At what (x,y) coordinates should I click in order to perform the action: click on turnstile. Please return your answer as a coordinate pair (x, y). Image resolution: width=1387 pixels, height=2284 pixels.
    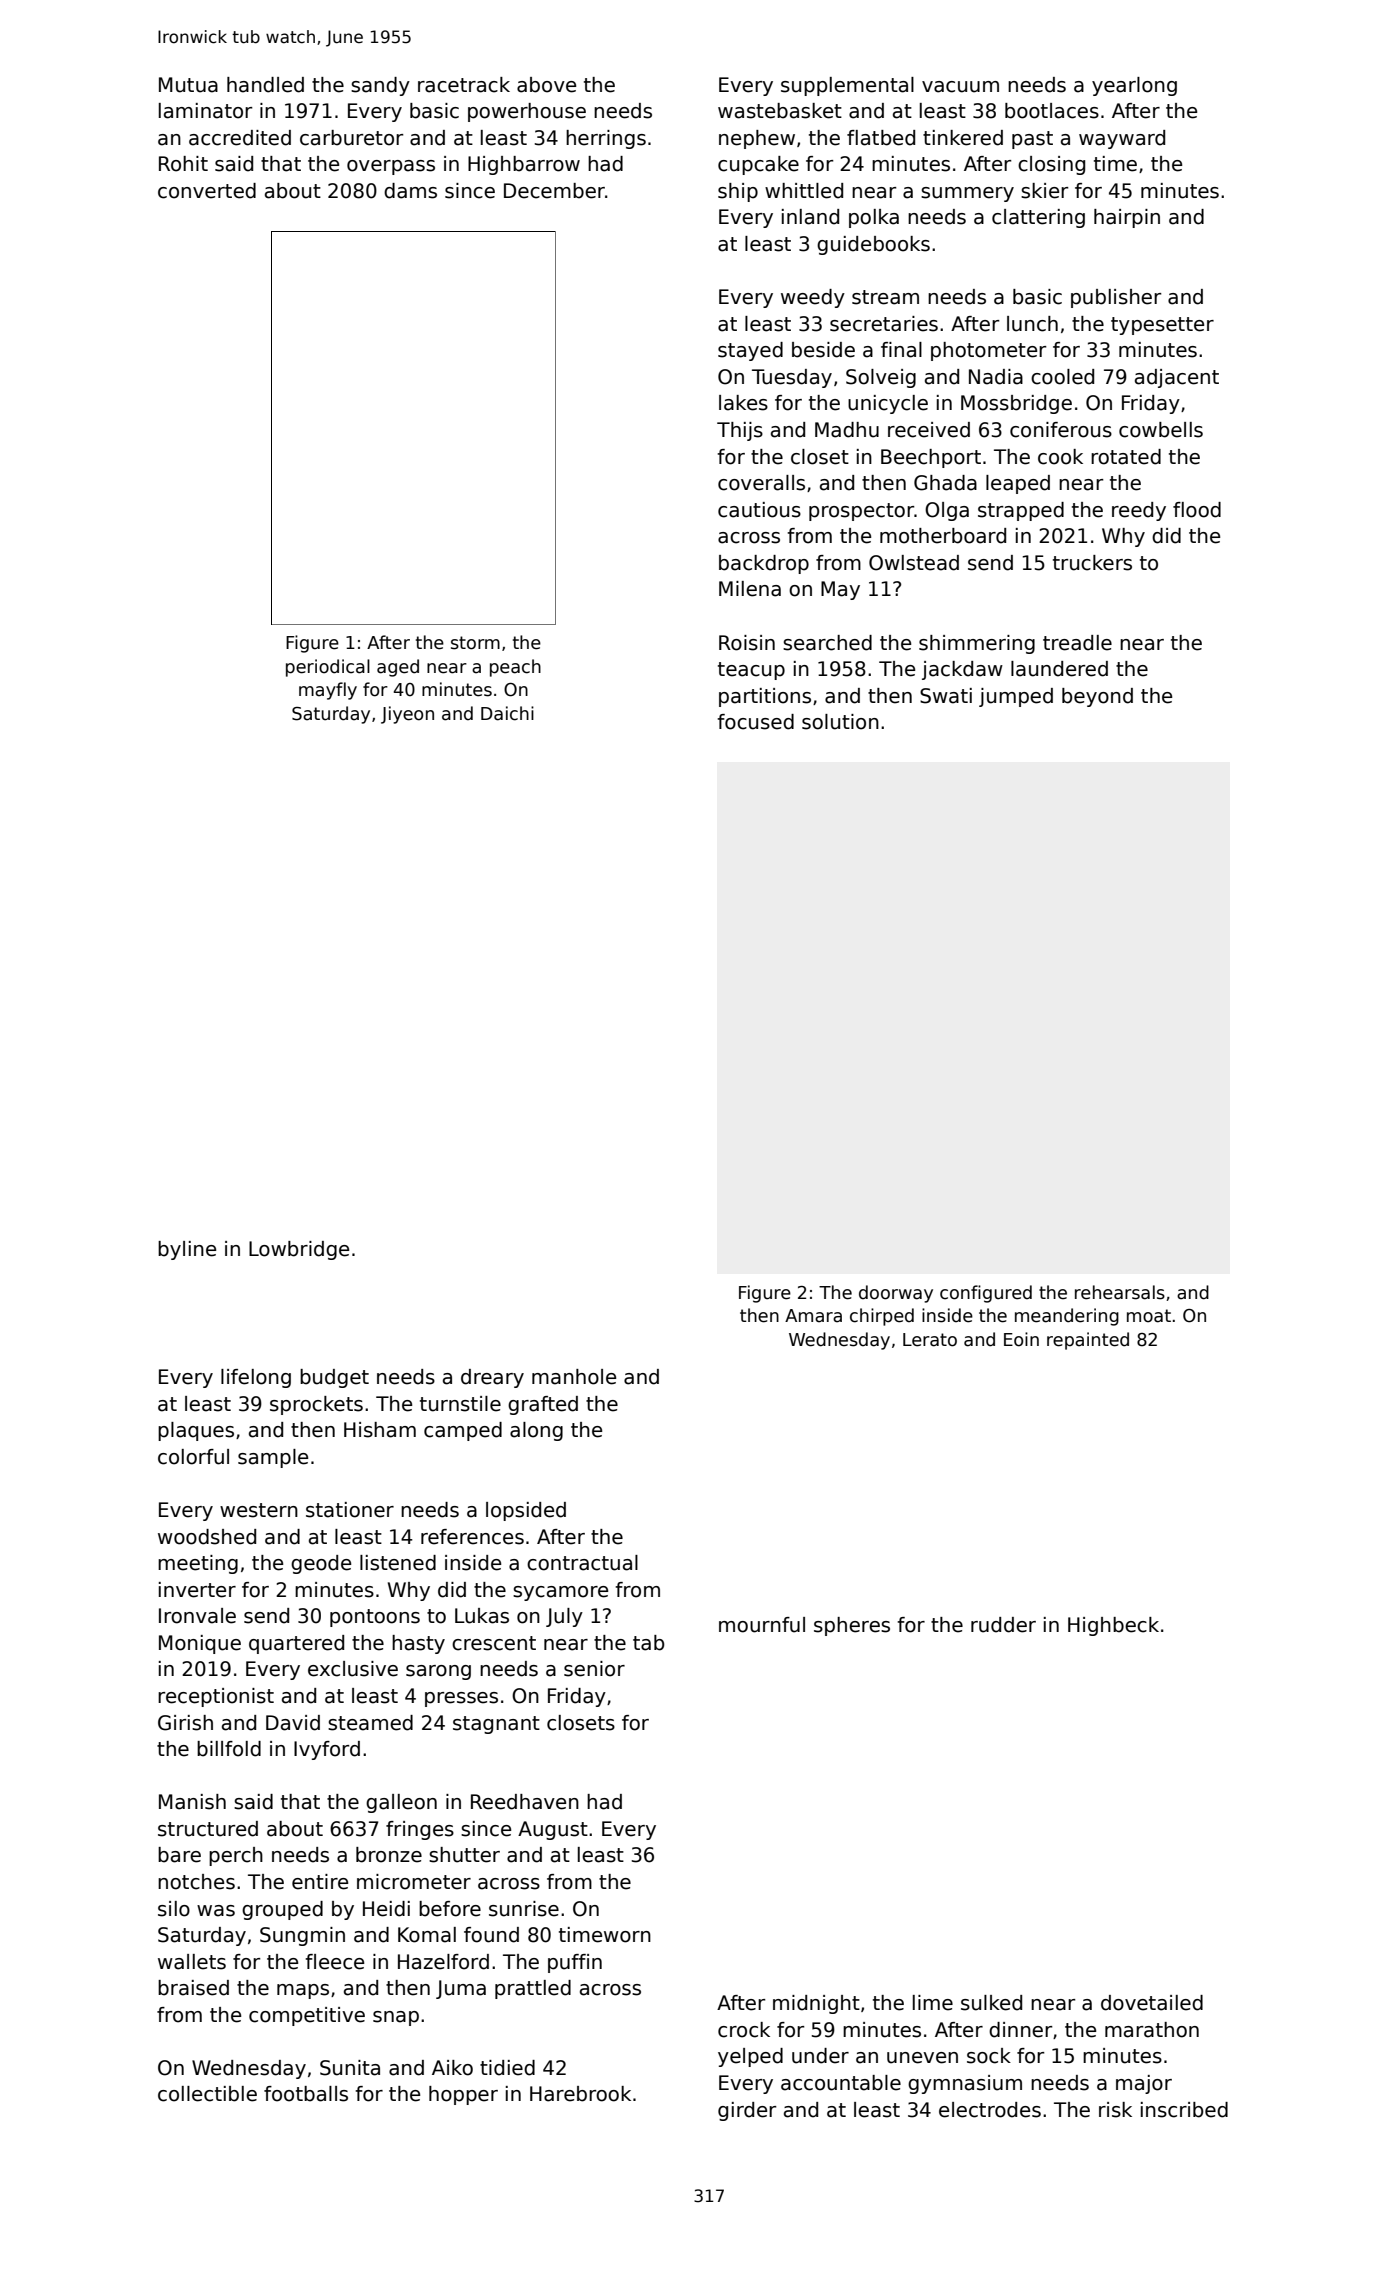
    Looking at the image, I should click on (460, 1404).
